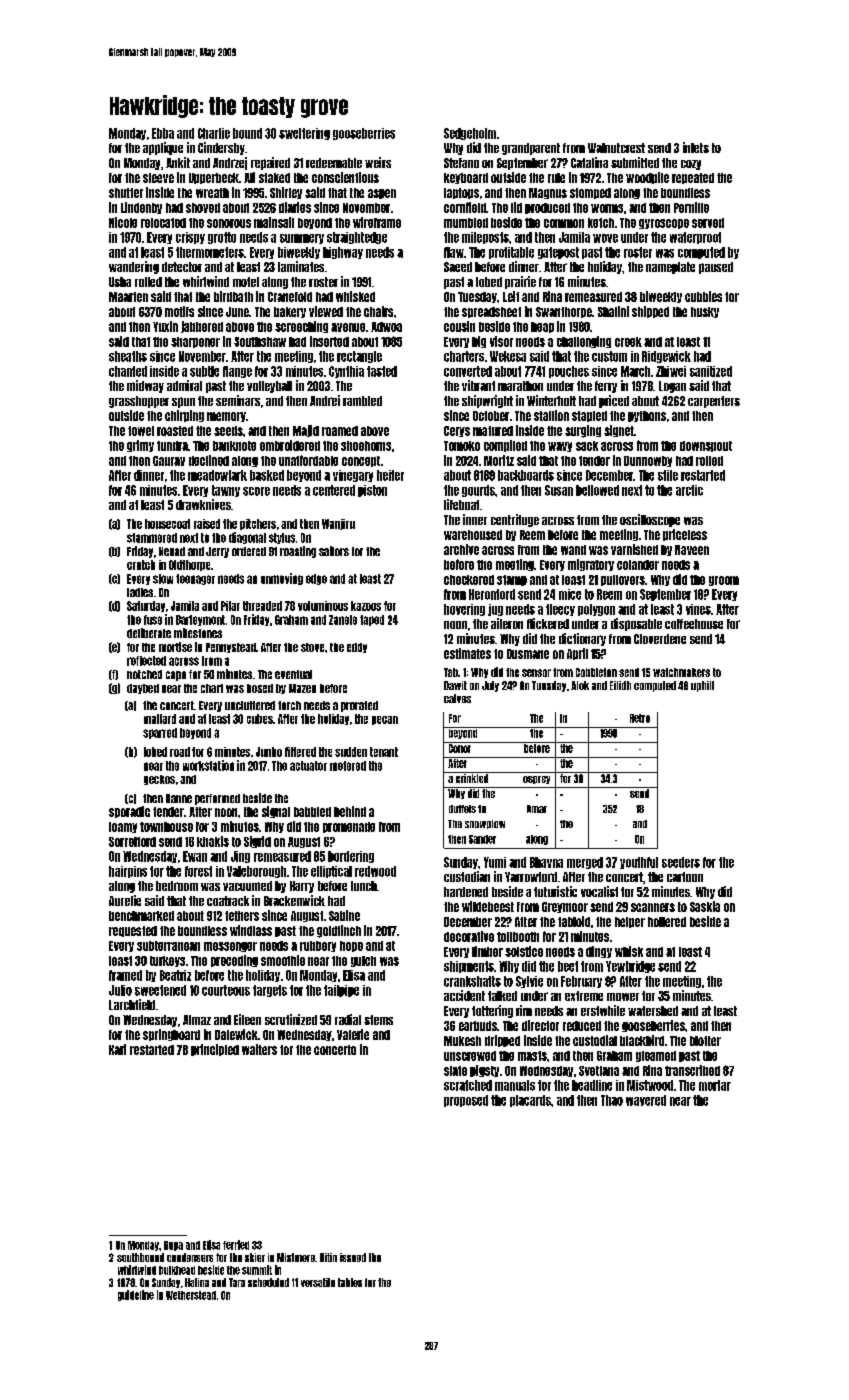 Image resolution: width=849 pixels, height=1400 pixels. What do you see at coordinates (117, 1049) in the screenshot?
I see `Kari` at bounding box center [117, 1049].
